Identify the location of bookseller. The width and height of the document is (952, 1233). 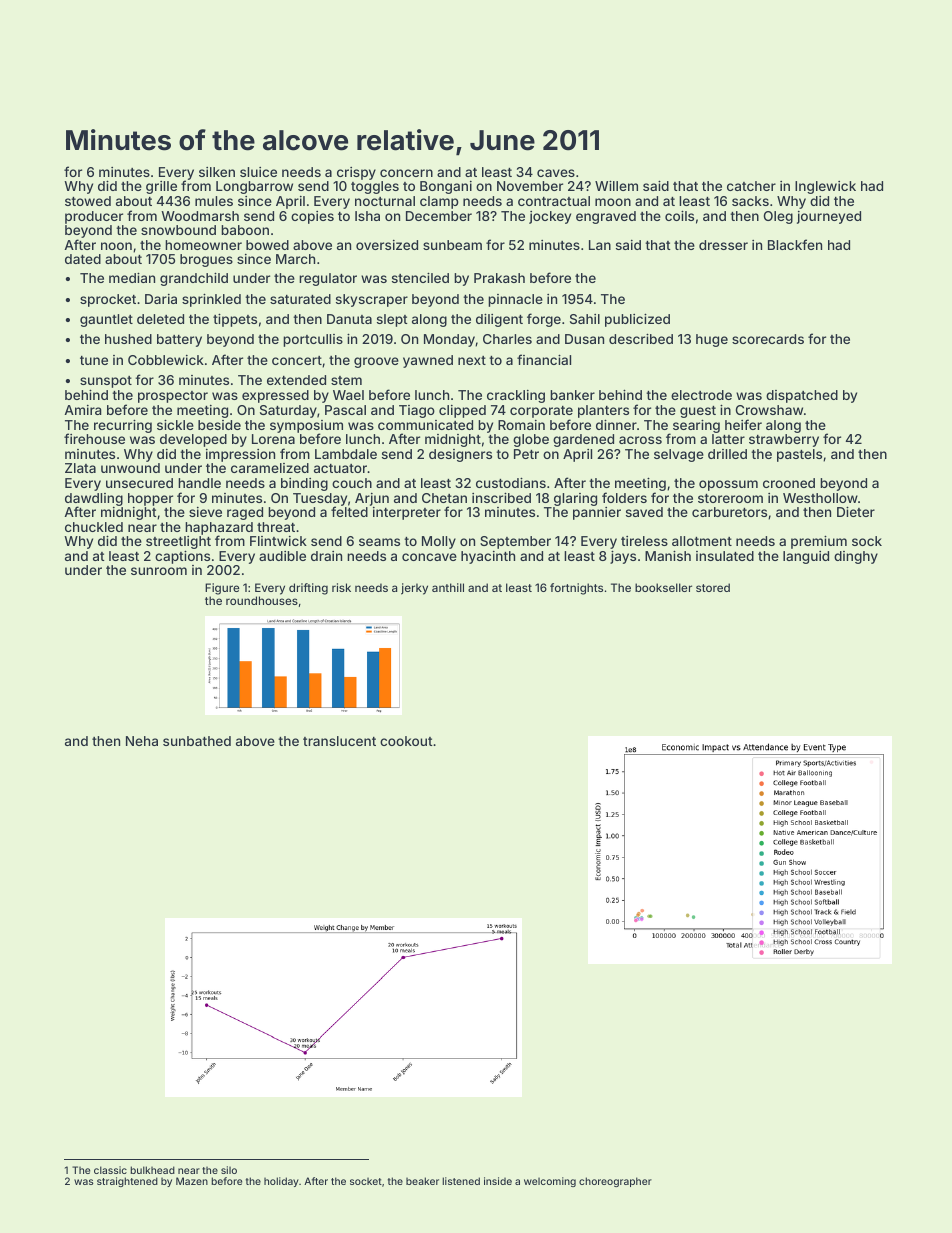
(663, 587).
